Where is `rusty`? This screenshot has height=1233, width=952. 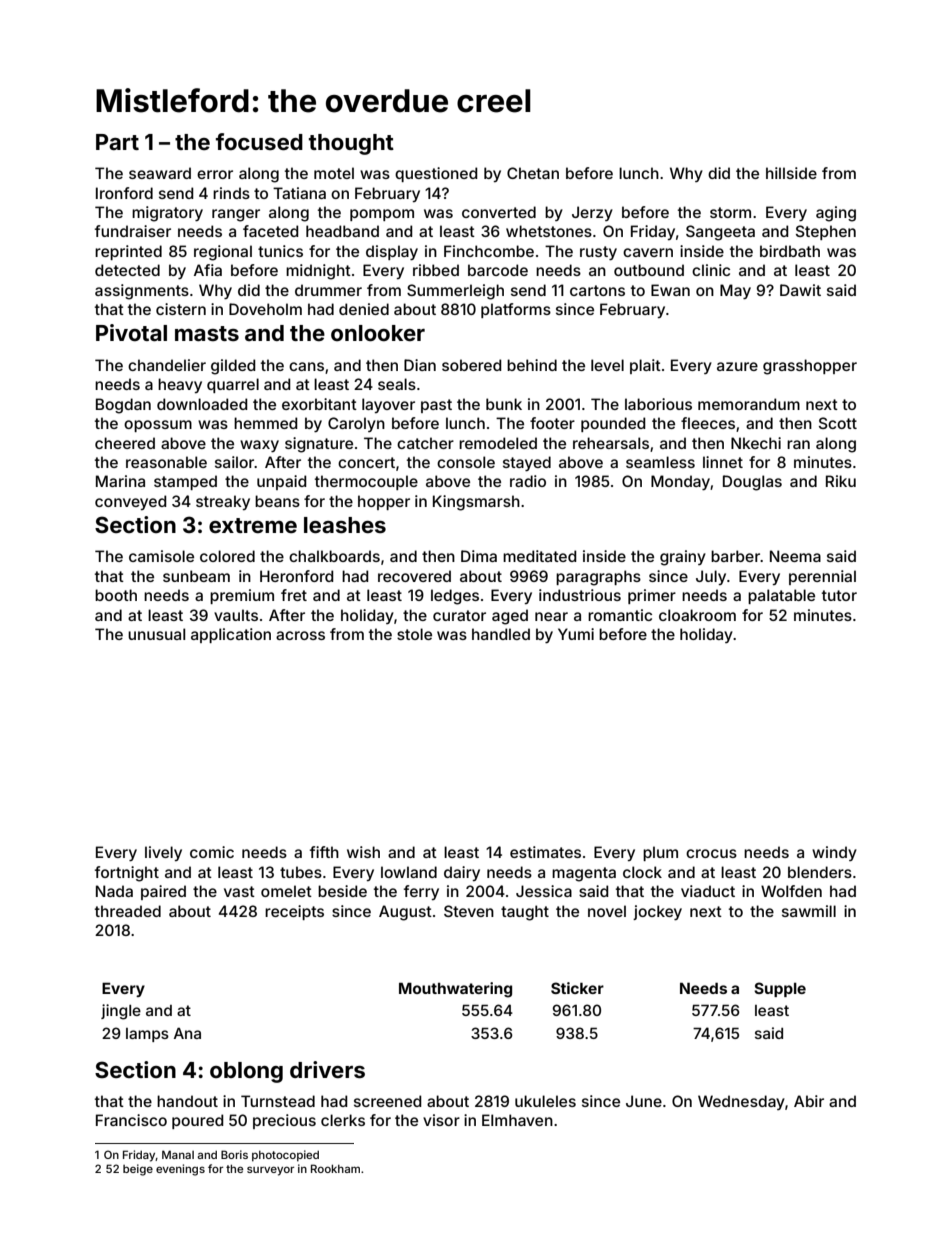 rusty is located at coordinates (598, 253).
